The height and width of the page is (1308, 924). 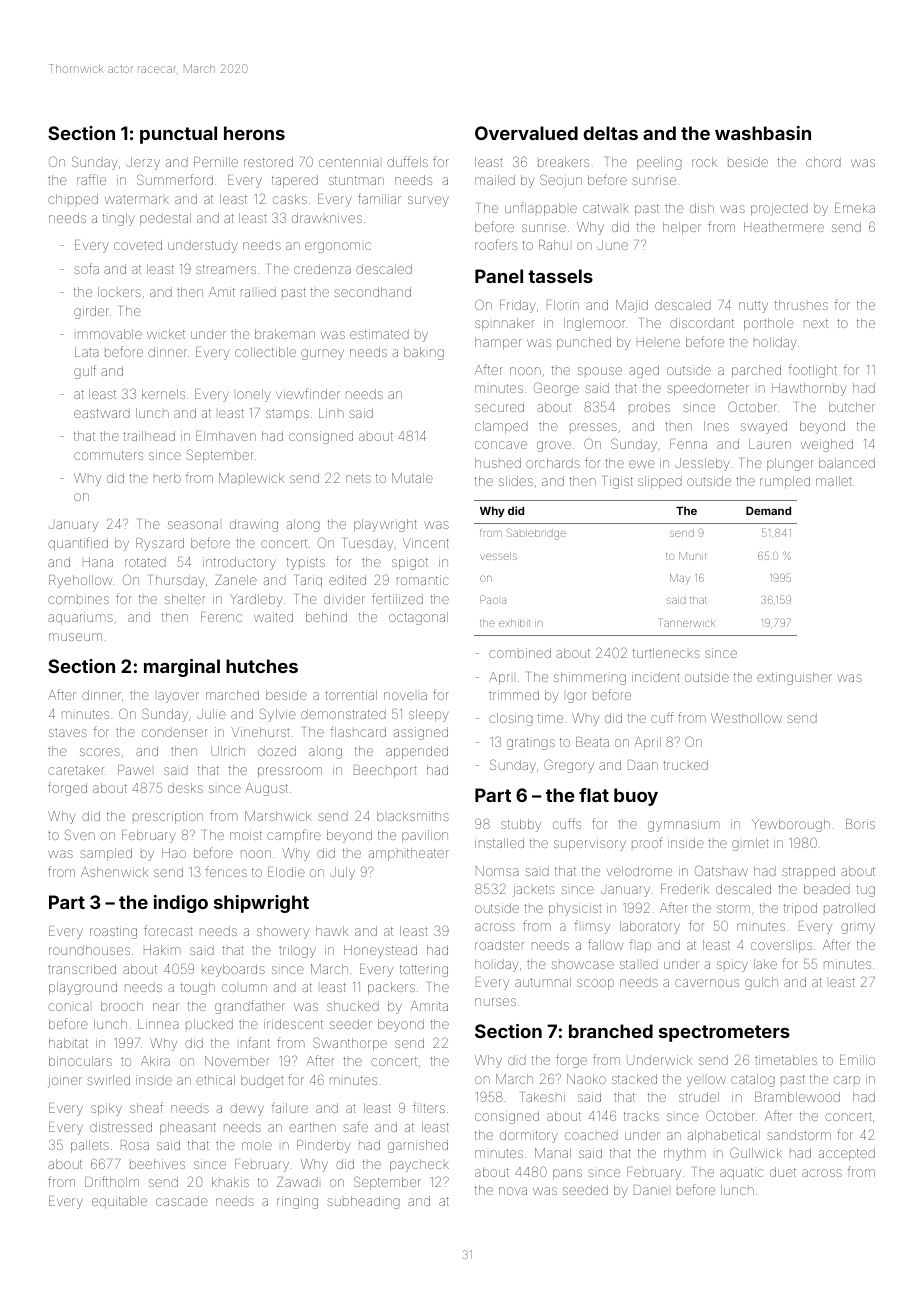 I want to click on equitable, so click(x=119, y=1202).
